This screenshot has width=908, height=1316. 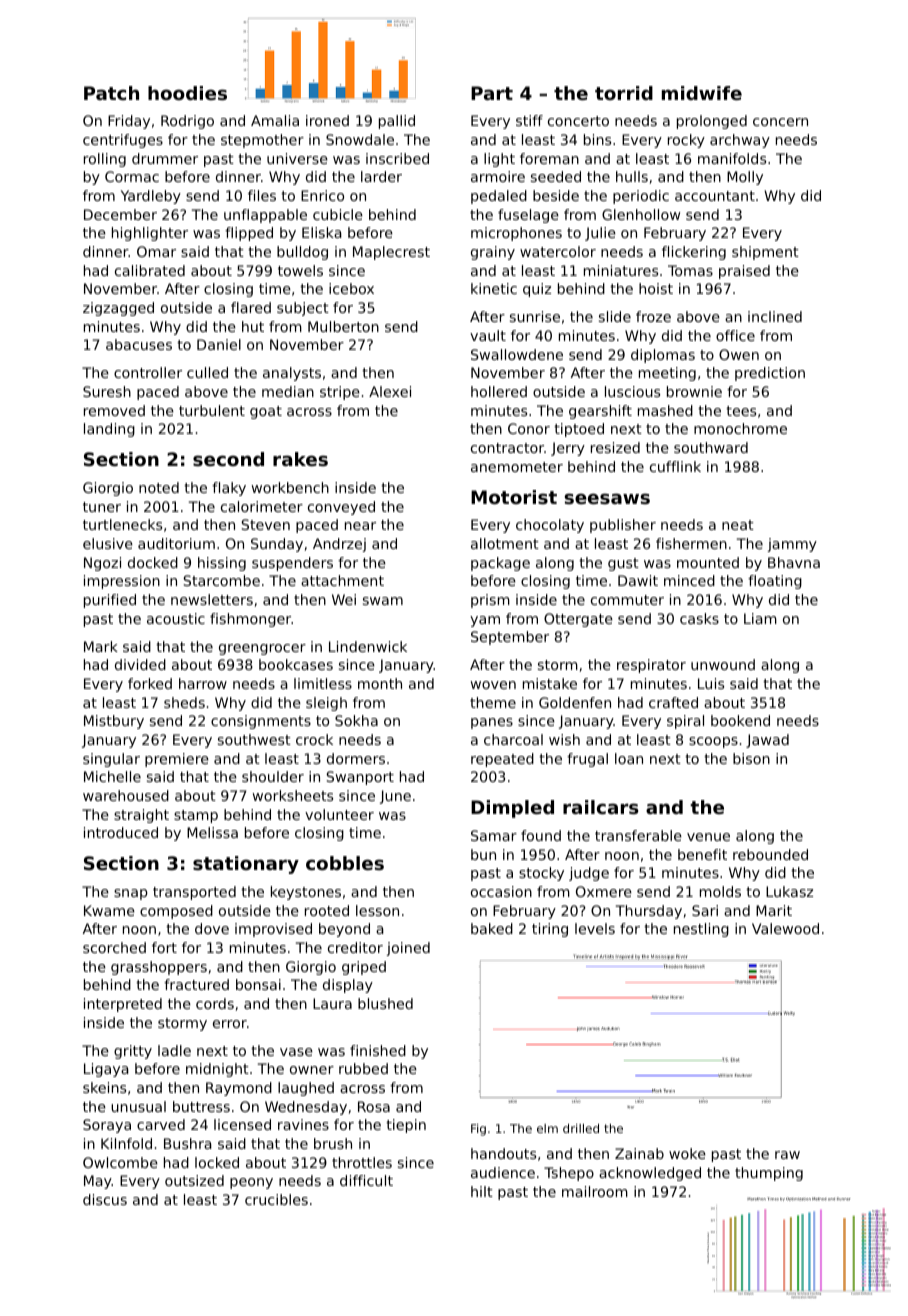 I want to click on concern, so click(x=780, y=122).
